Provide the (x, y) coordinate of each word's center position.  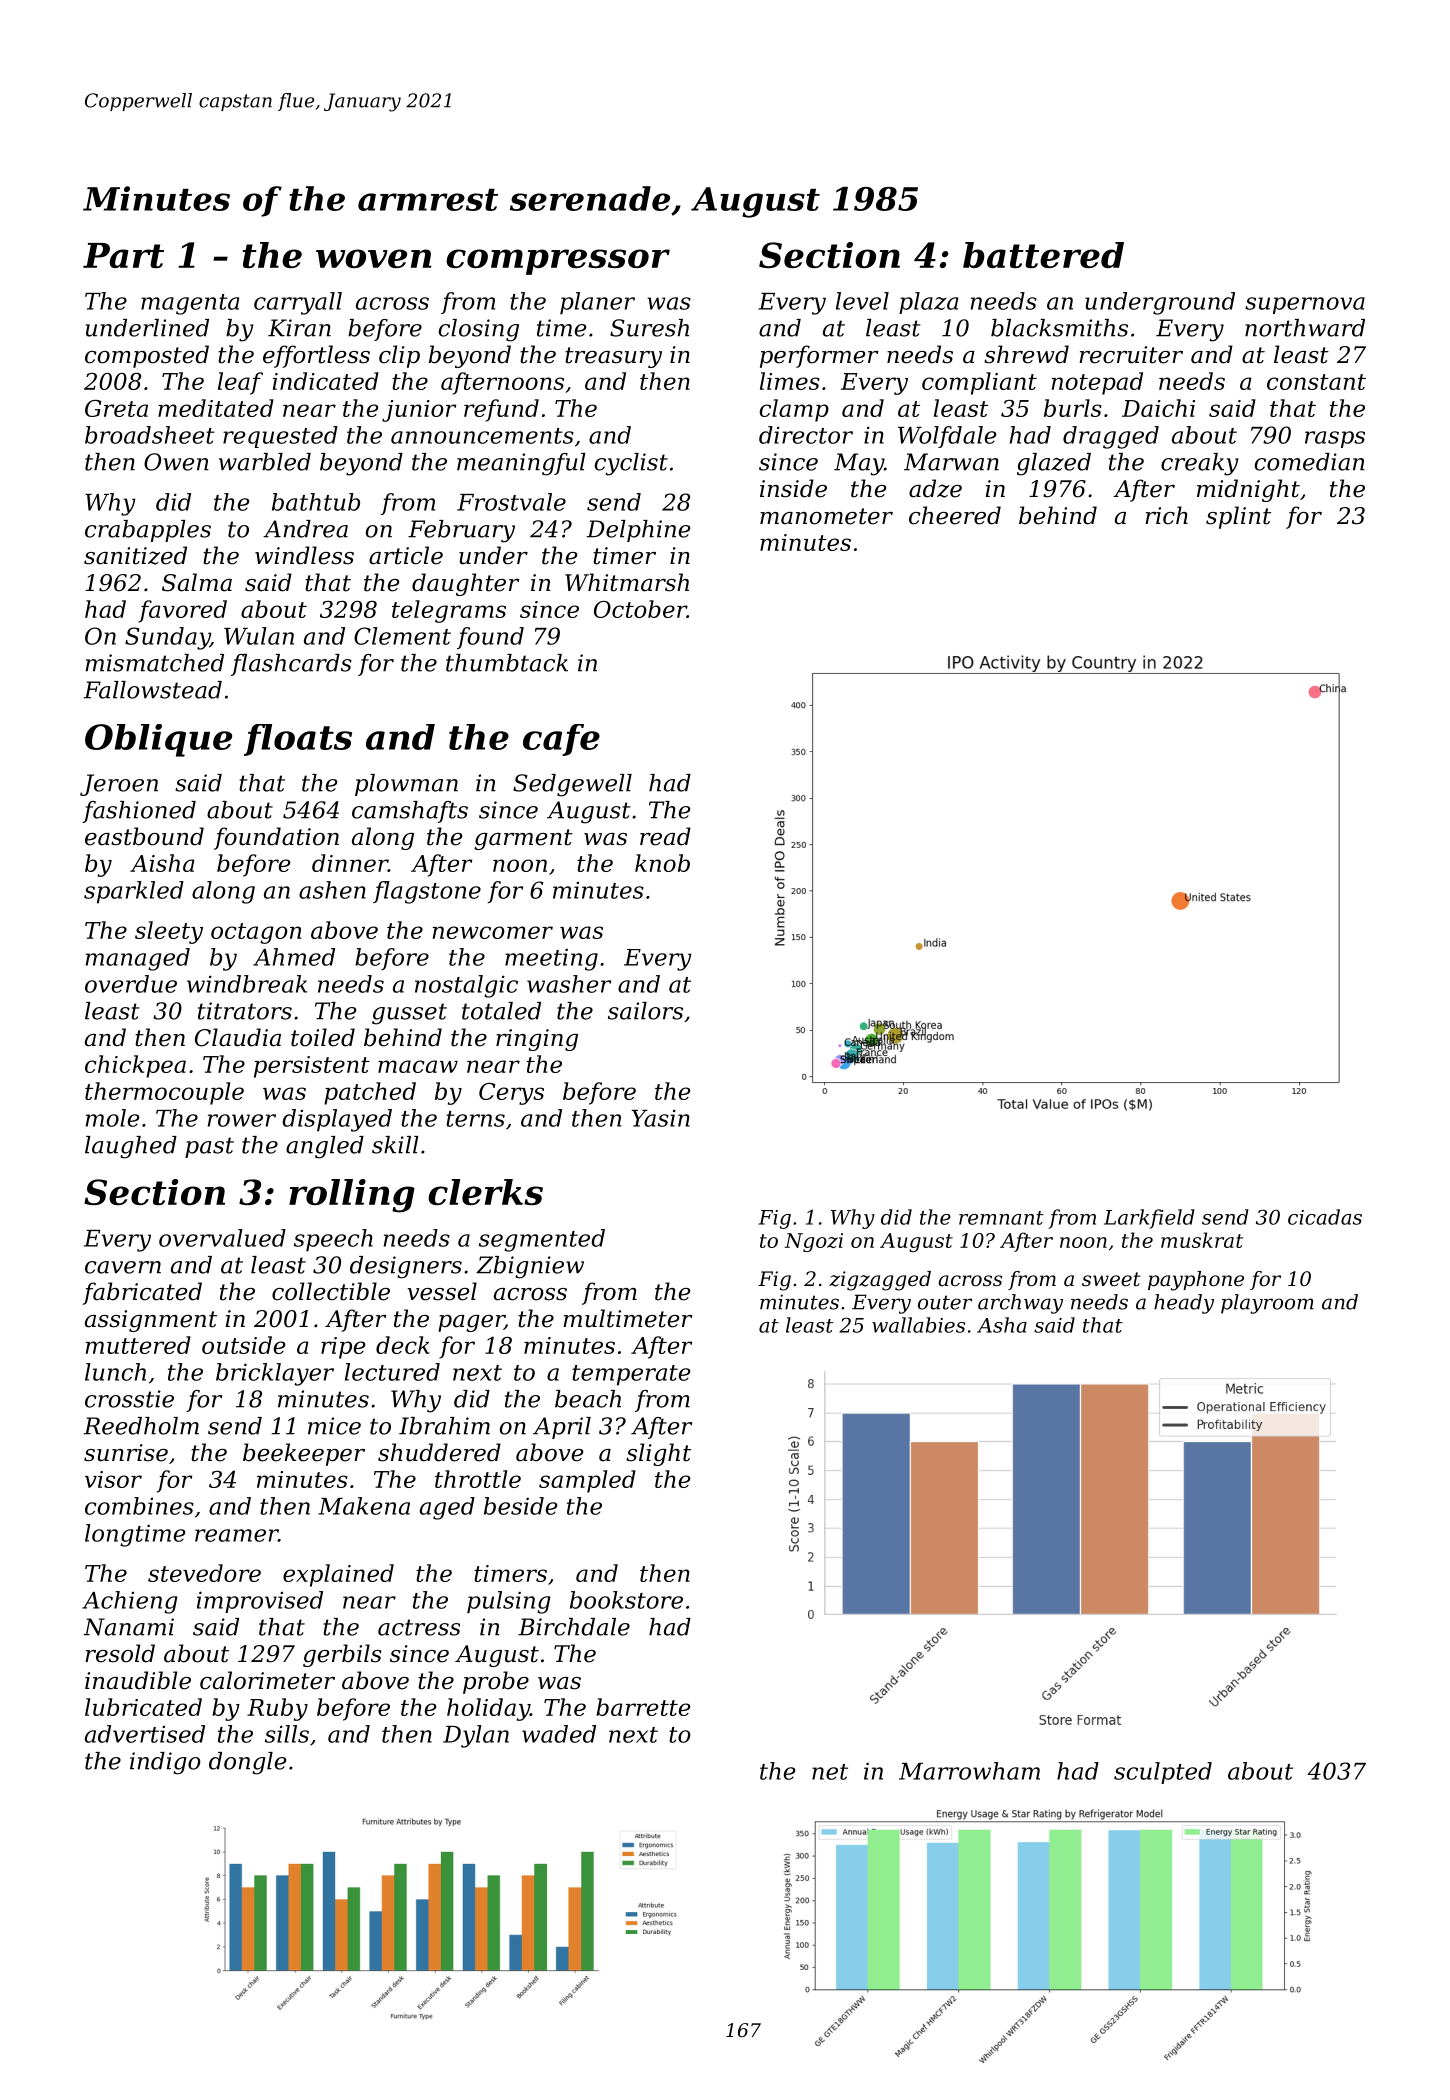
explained (338, 1575)
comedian (1310, 462)
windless (304, 555)
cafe (561, 740)
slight (658, 1454)
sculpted (1163, 1773)
